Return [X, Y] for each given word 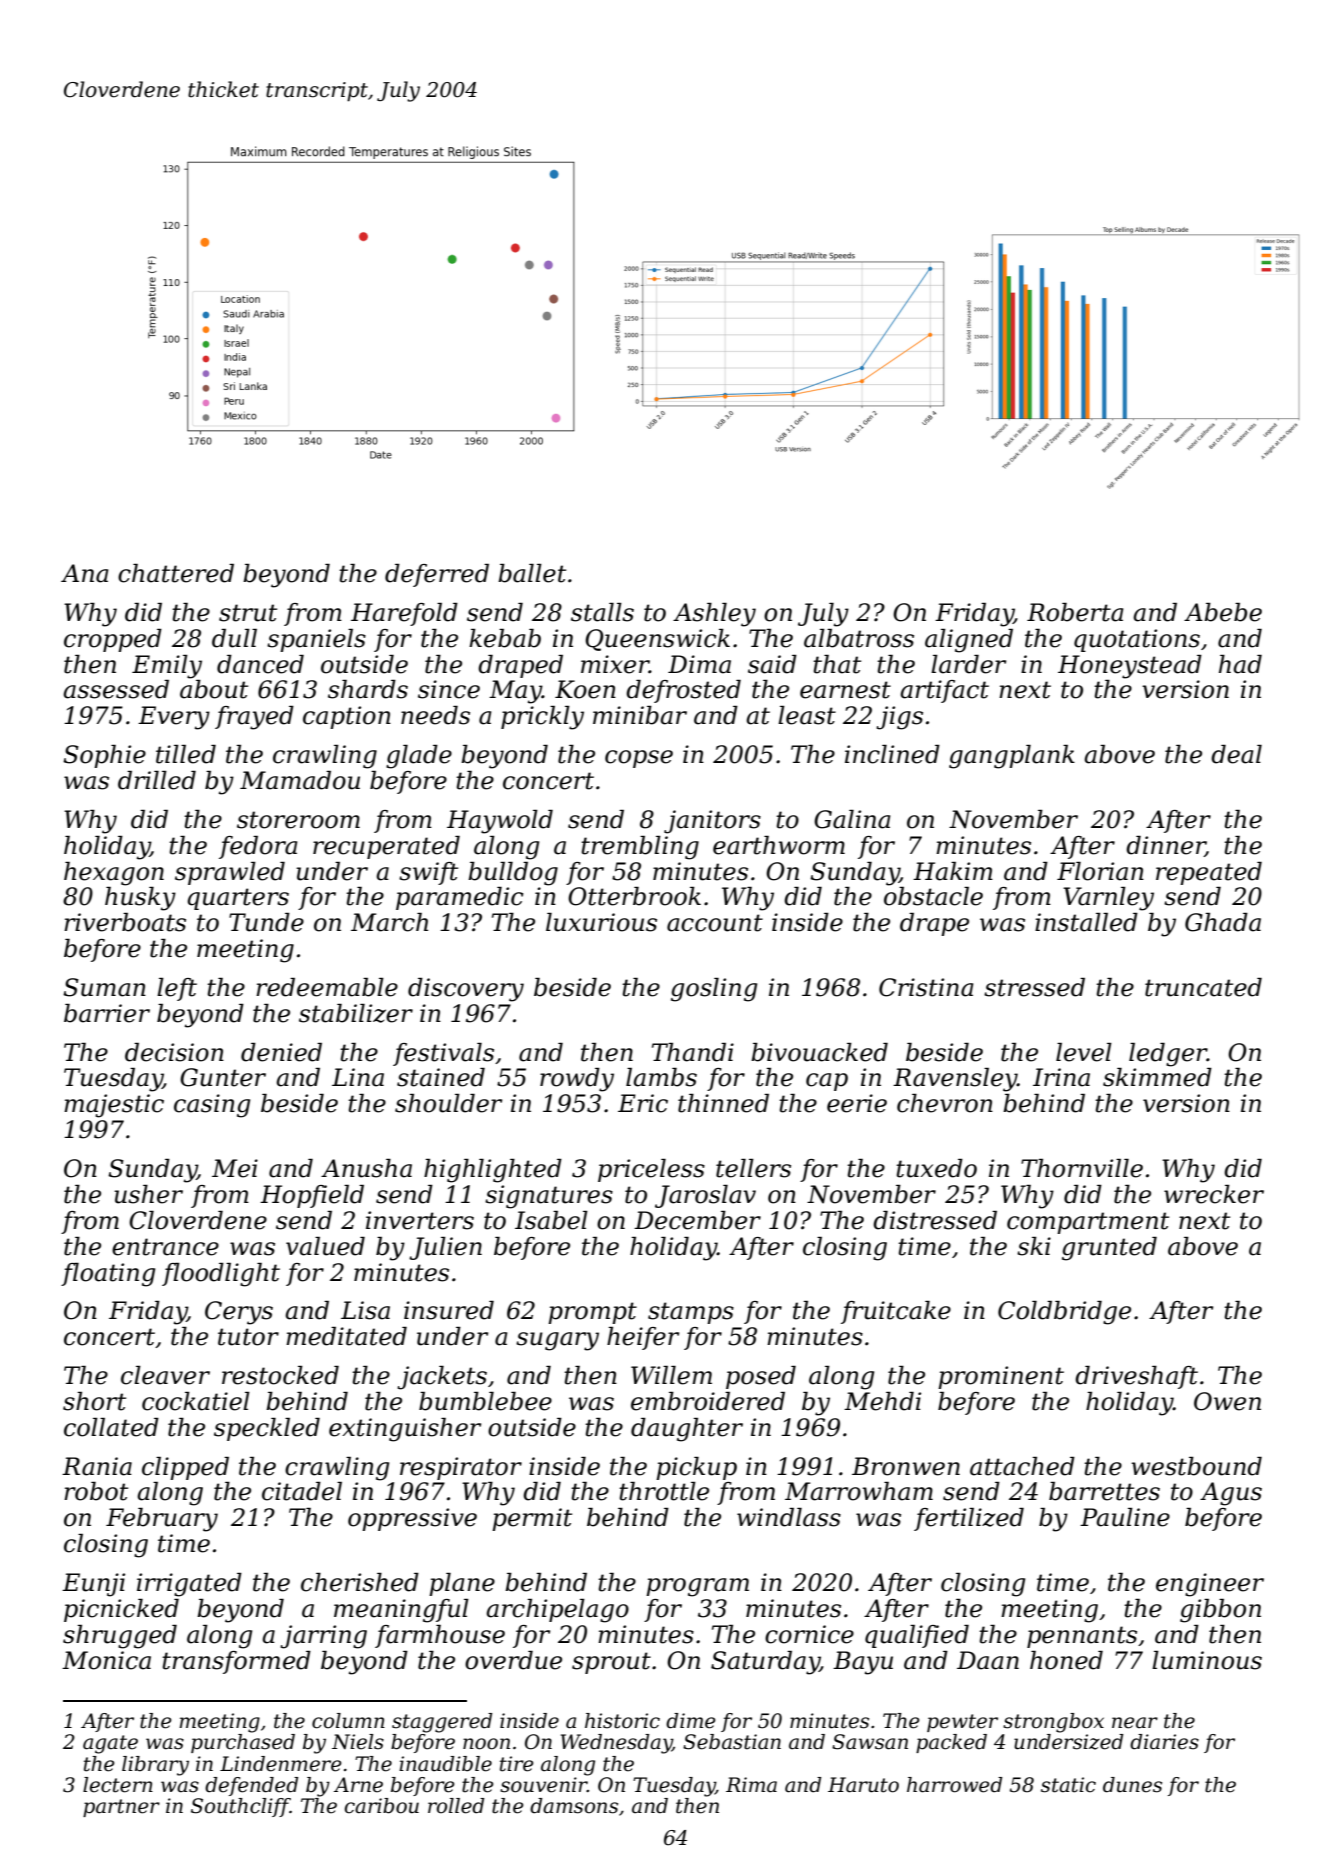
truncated [1203, 987]
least [807, 715]
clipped [185, 1468]
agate [110, 1744]
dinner [1165, 846]
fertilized [969, 1519]
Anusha [366, 1168]
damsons [574, 1806]
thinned [723, 1103]
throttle [664, 1491]
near [1135, 1723]
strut [248, 613]
